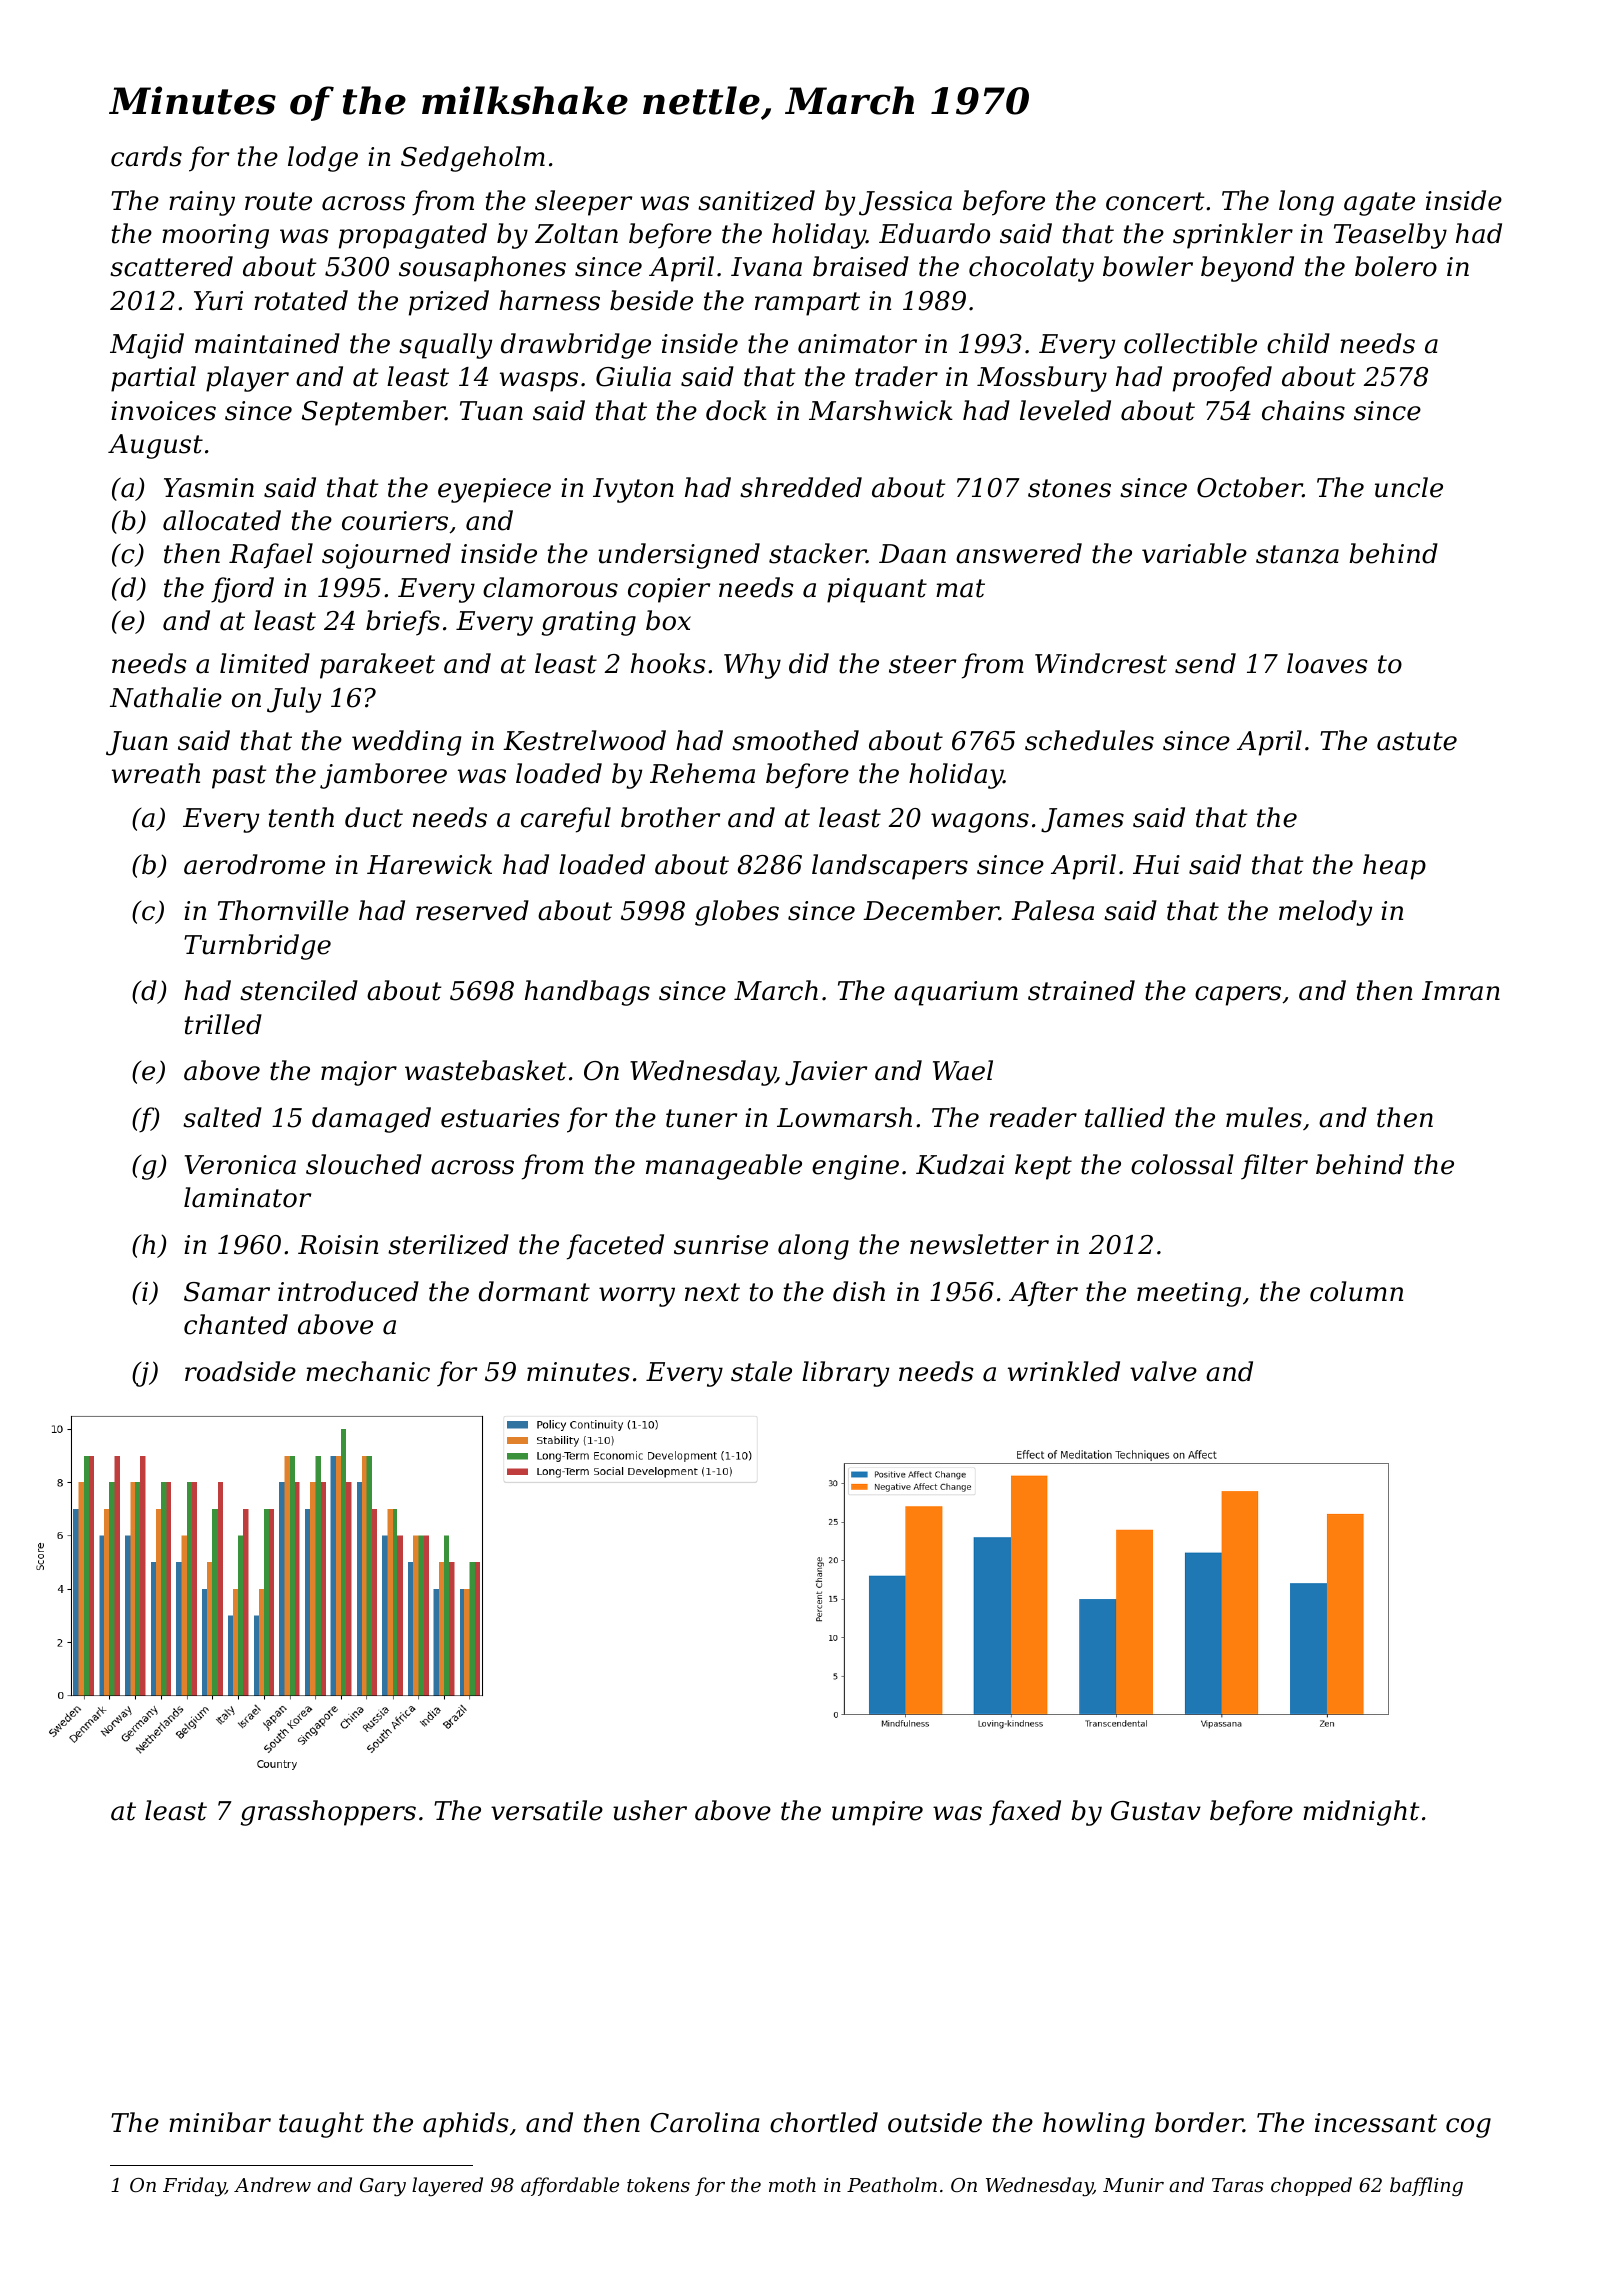  I want to click on roadside, so click(240, 1371).
